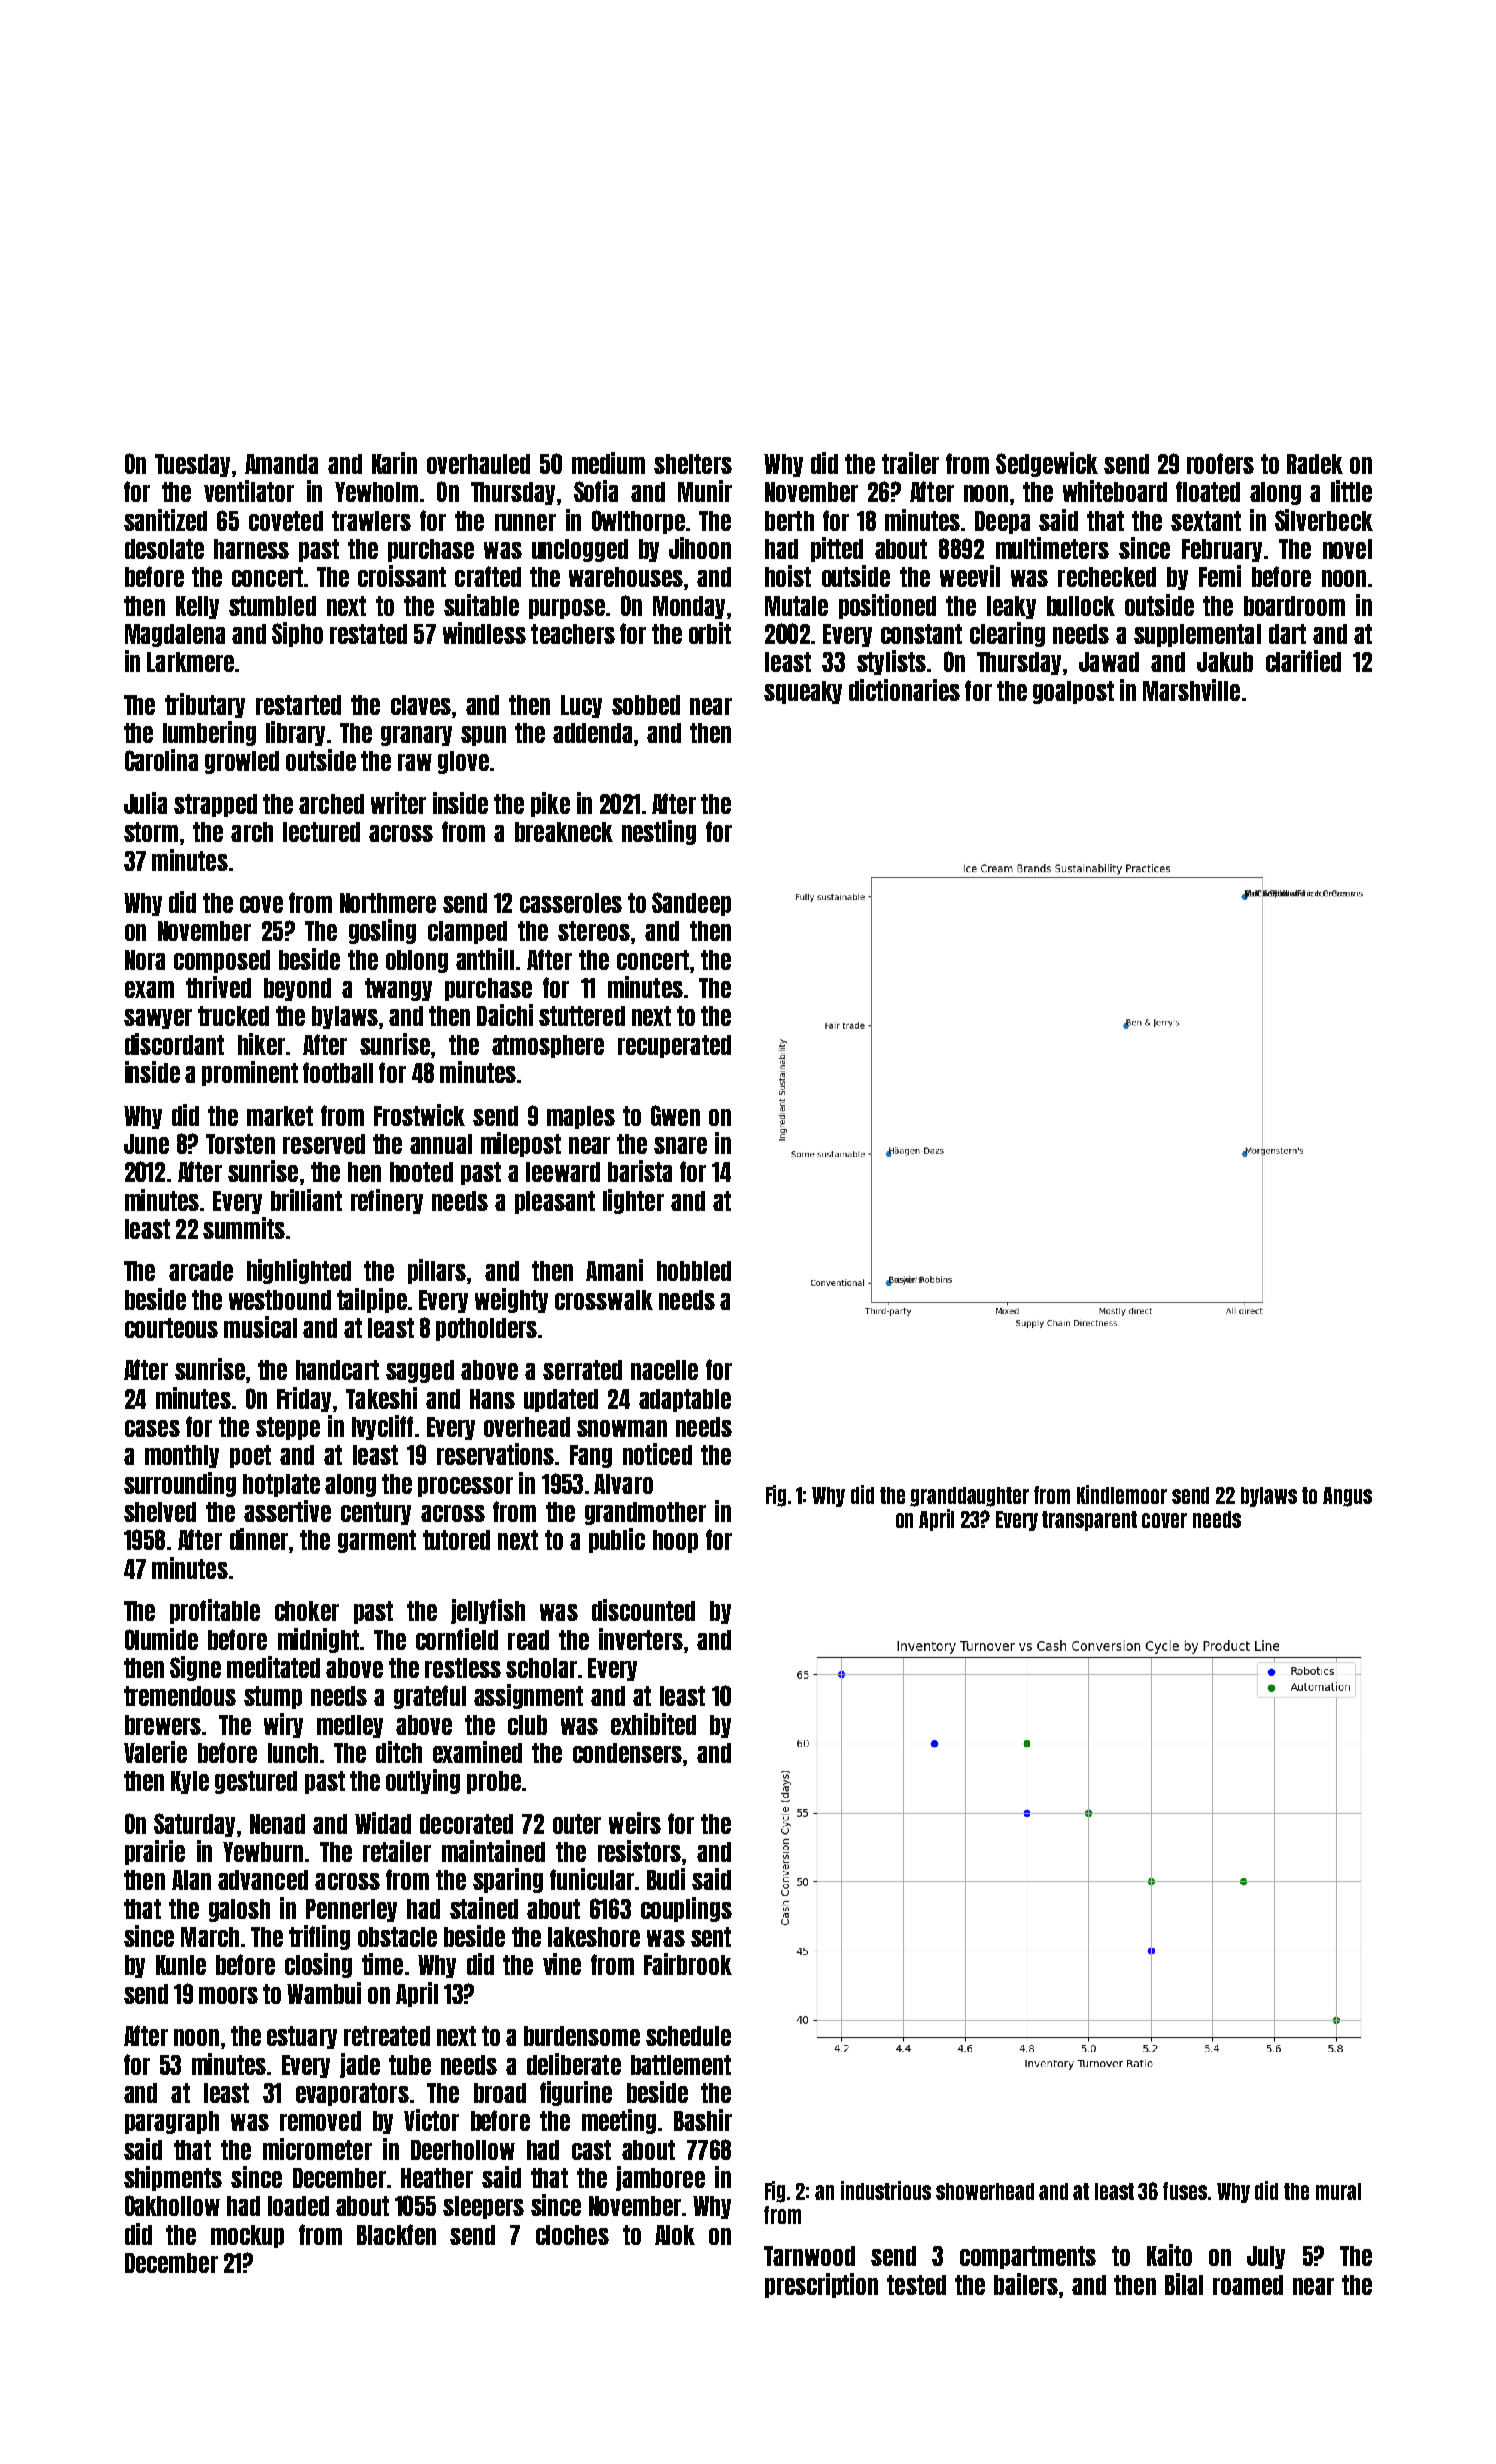 This image has height=2464, width=1496. I want to click on transparent, so click(1089, 1521).
